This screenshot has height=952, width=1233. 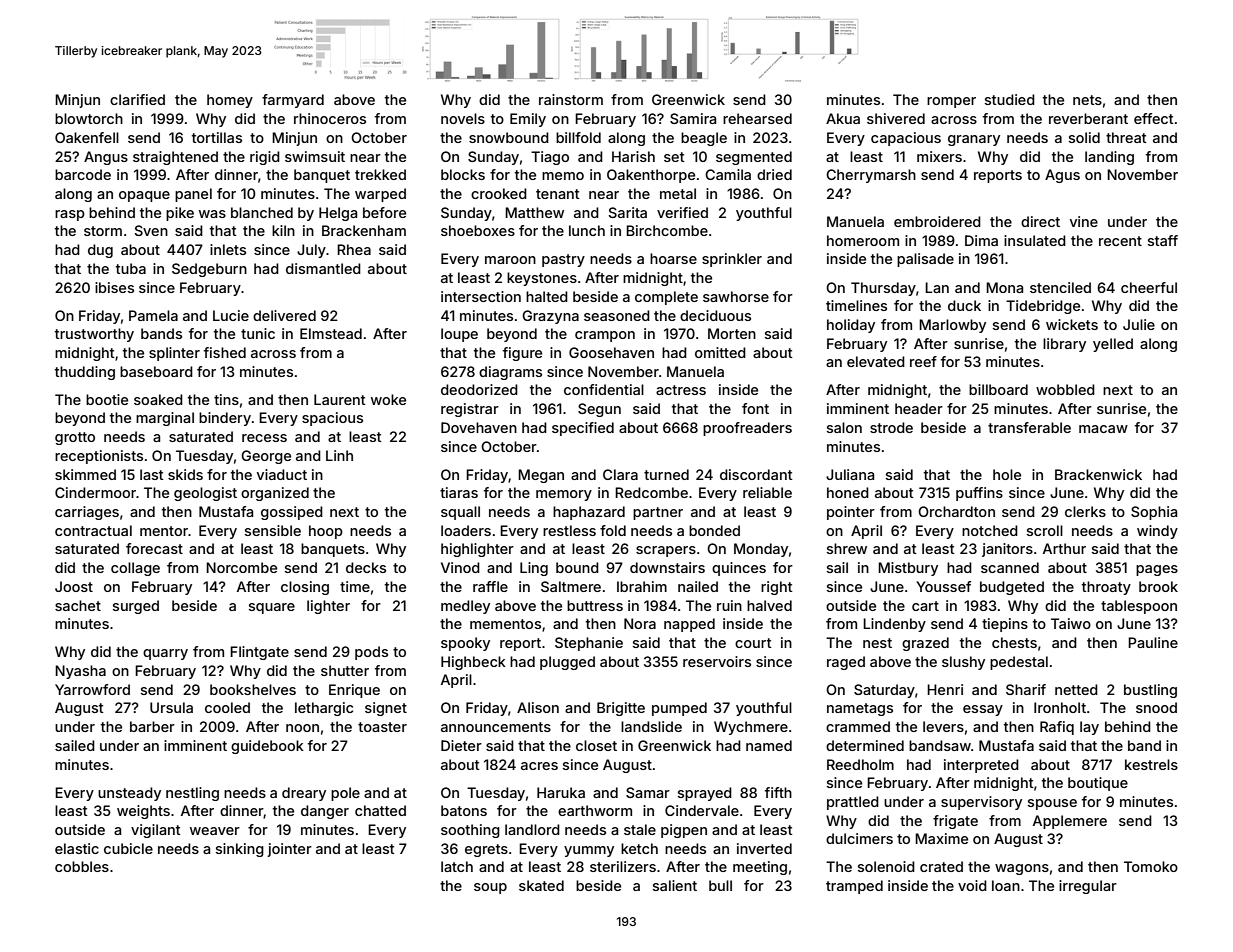 I want to click on library, so click(x=1064, y=345).
